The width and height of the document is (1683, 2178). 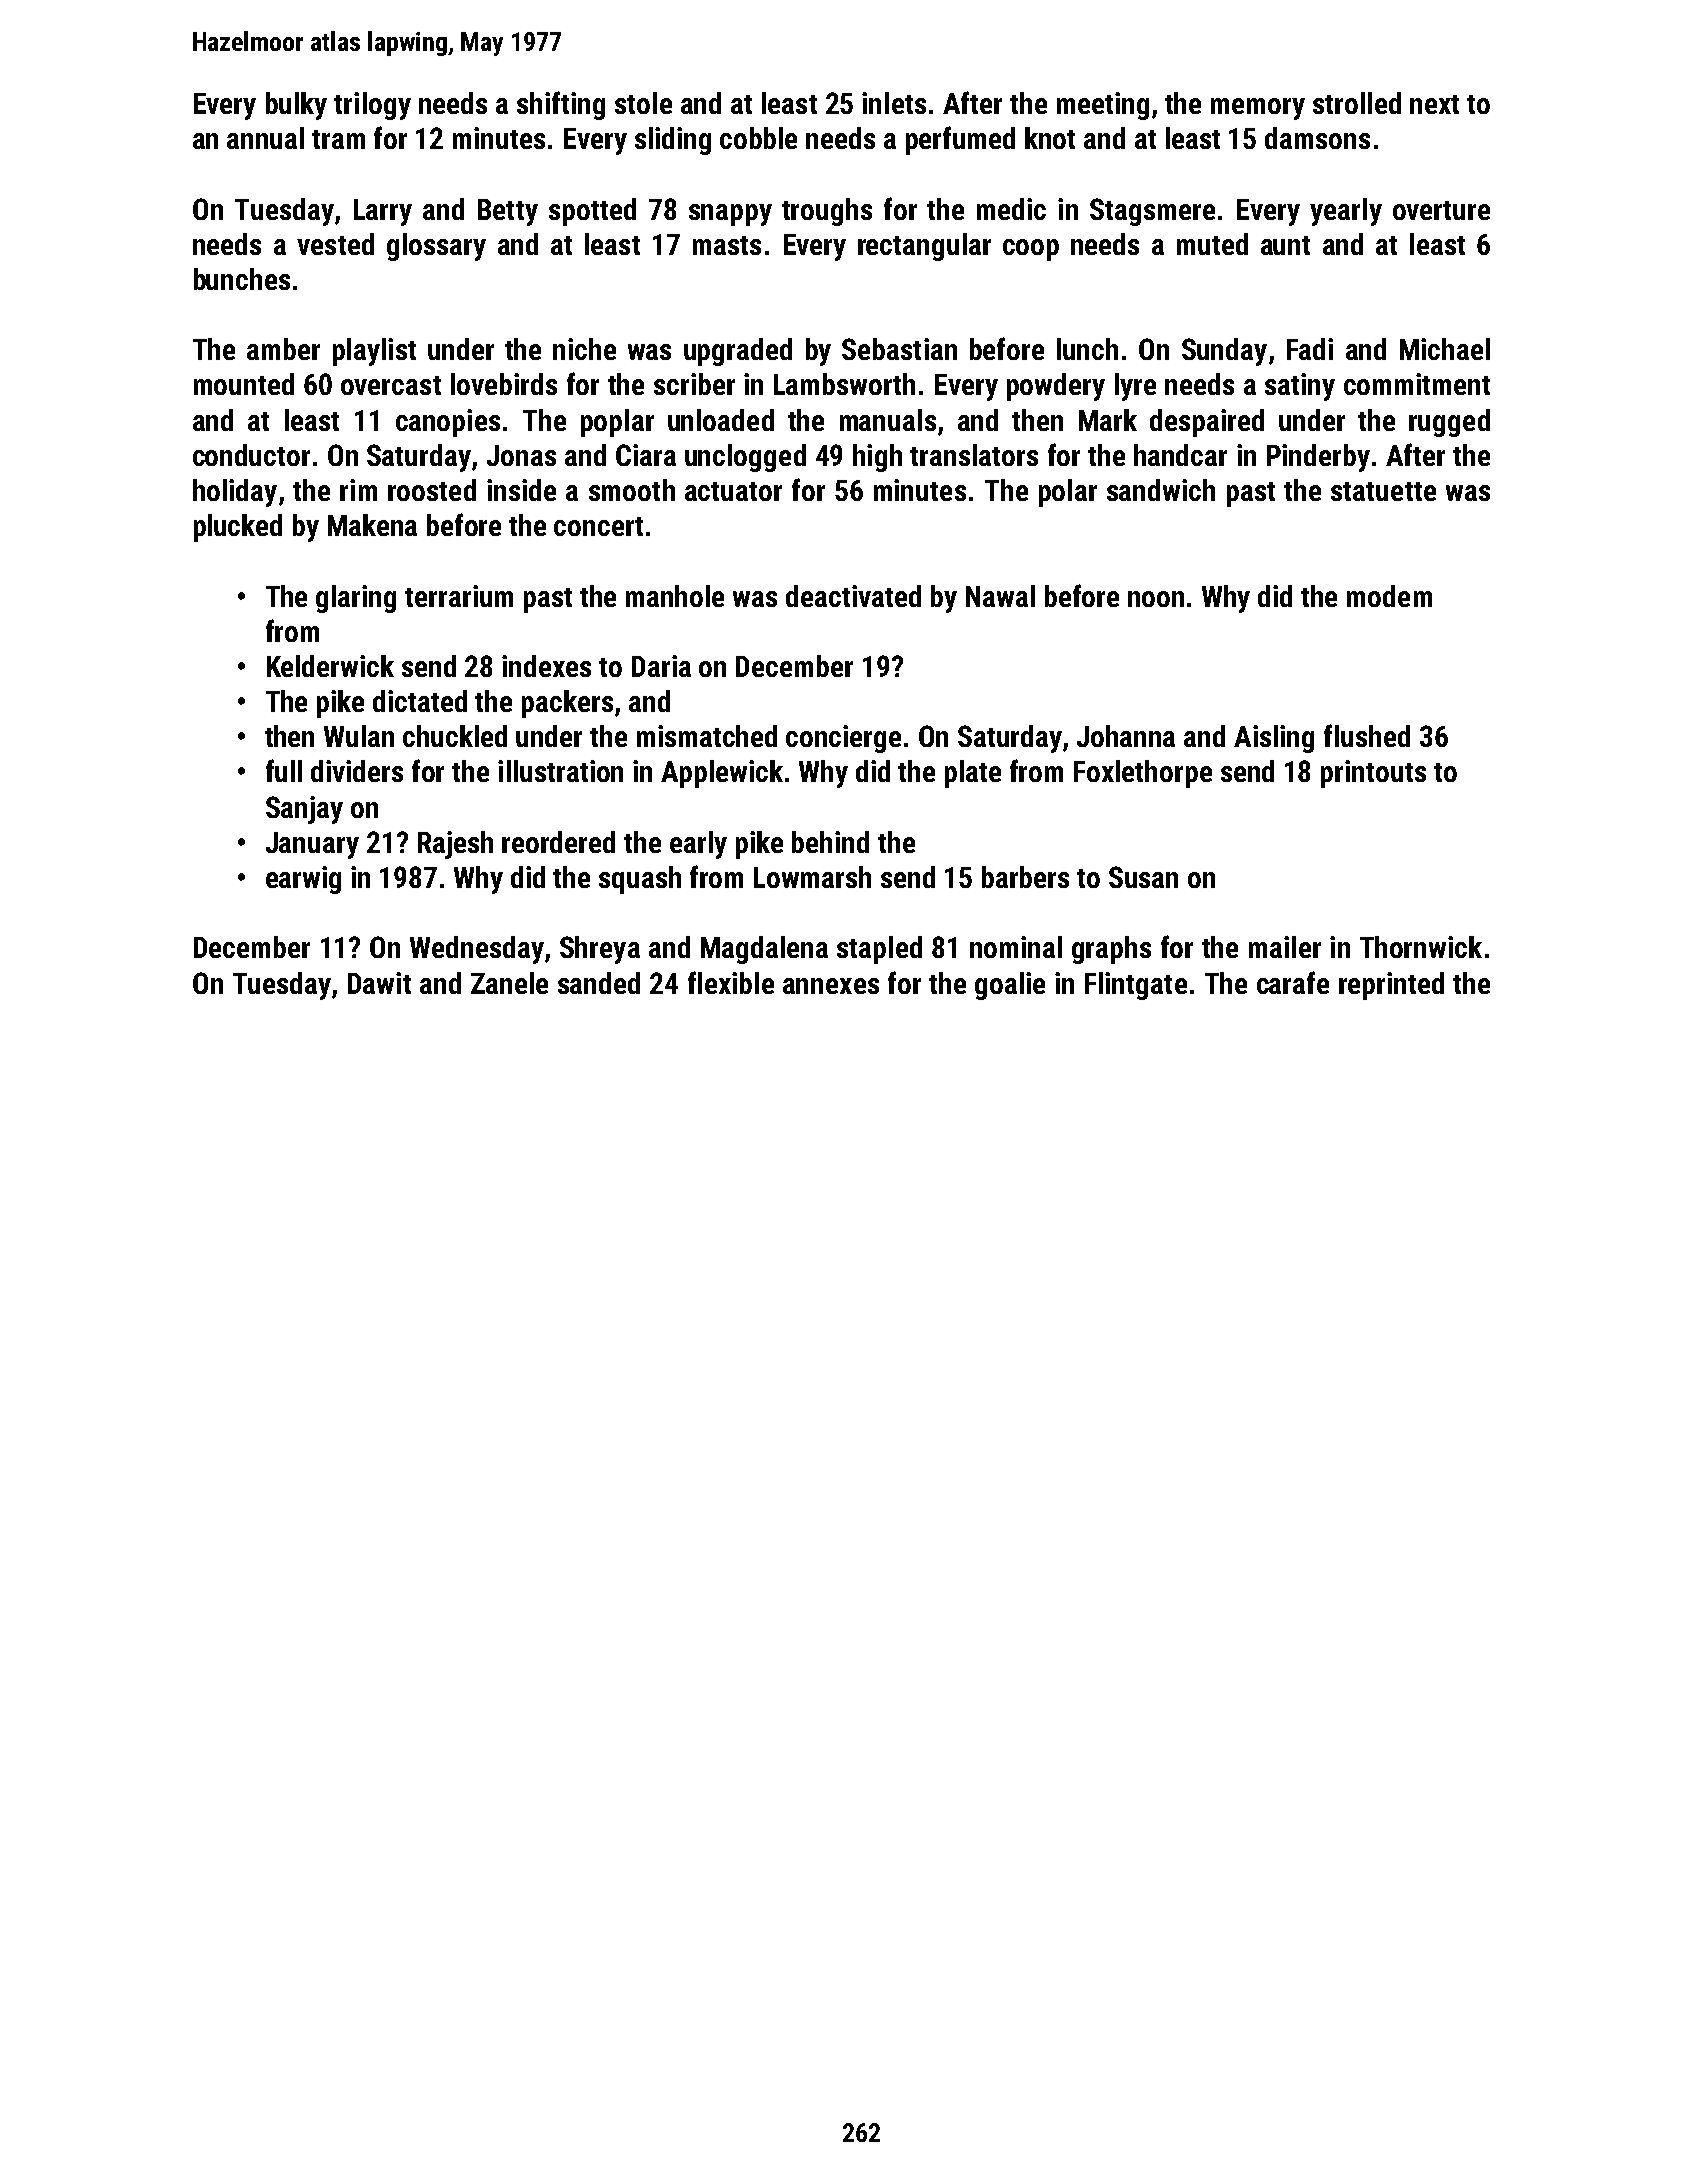 I want to click on inlets, so click(x=894, y=103).
